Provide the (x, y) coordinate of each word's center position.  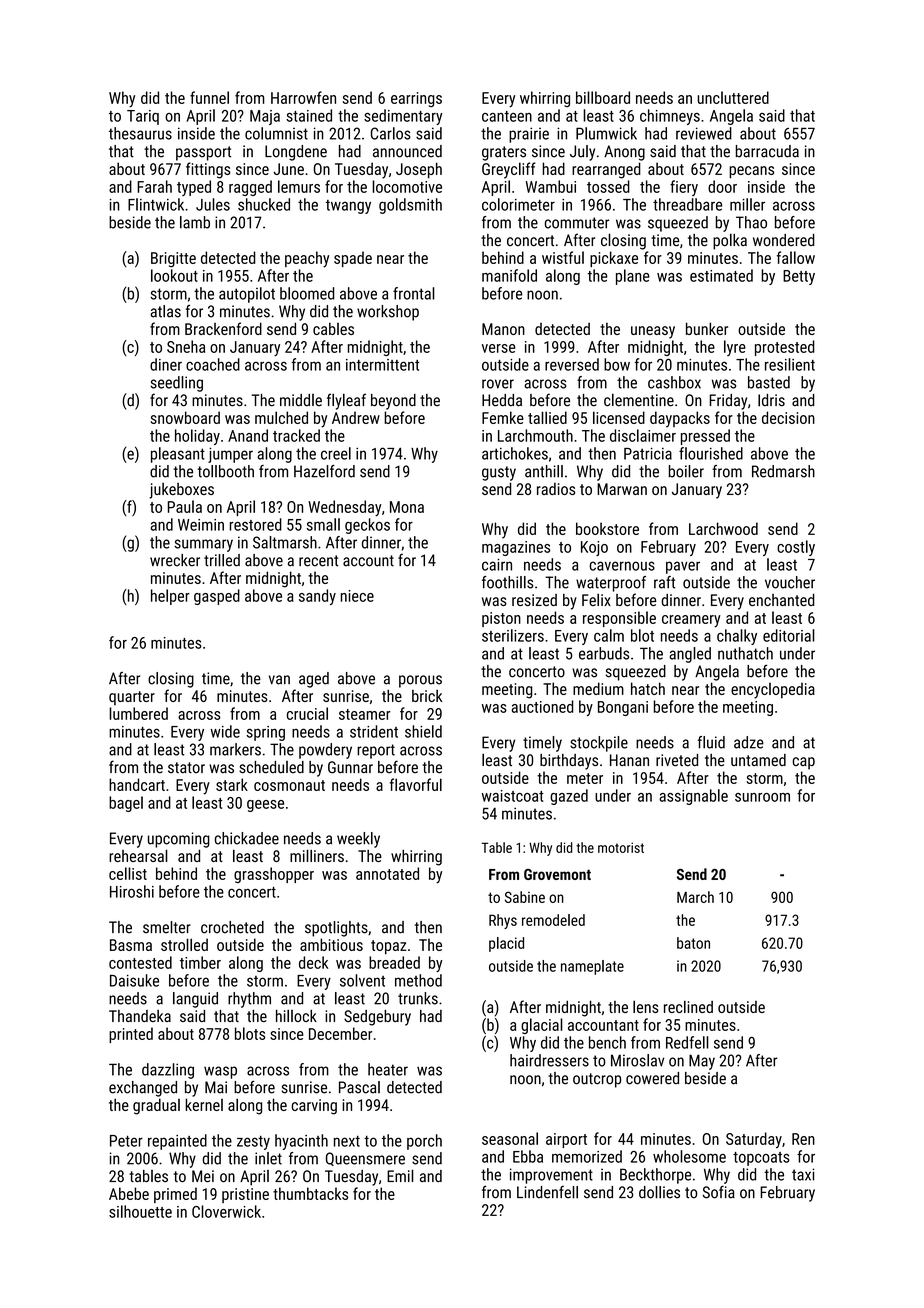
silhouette (140, 1211)
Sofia (718, 1192)
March (695, 897)
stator (186, 768)
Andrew (356, 417)
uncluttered (733, 97)
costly (796, 548)
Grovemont (557, 874)
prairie (529, 135)
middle (301, 400)
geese (265, 806)
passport (203, 153)
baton (693, 943)
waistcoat (513, 796)
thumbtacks (310, 1193)
